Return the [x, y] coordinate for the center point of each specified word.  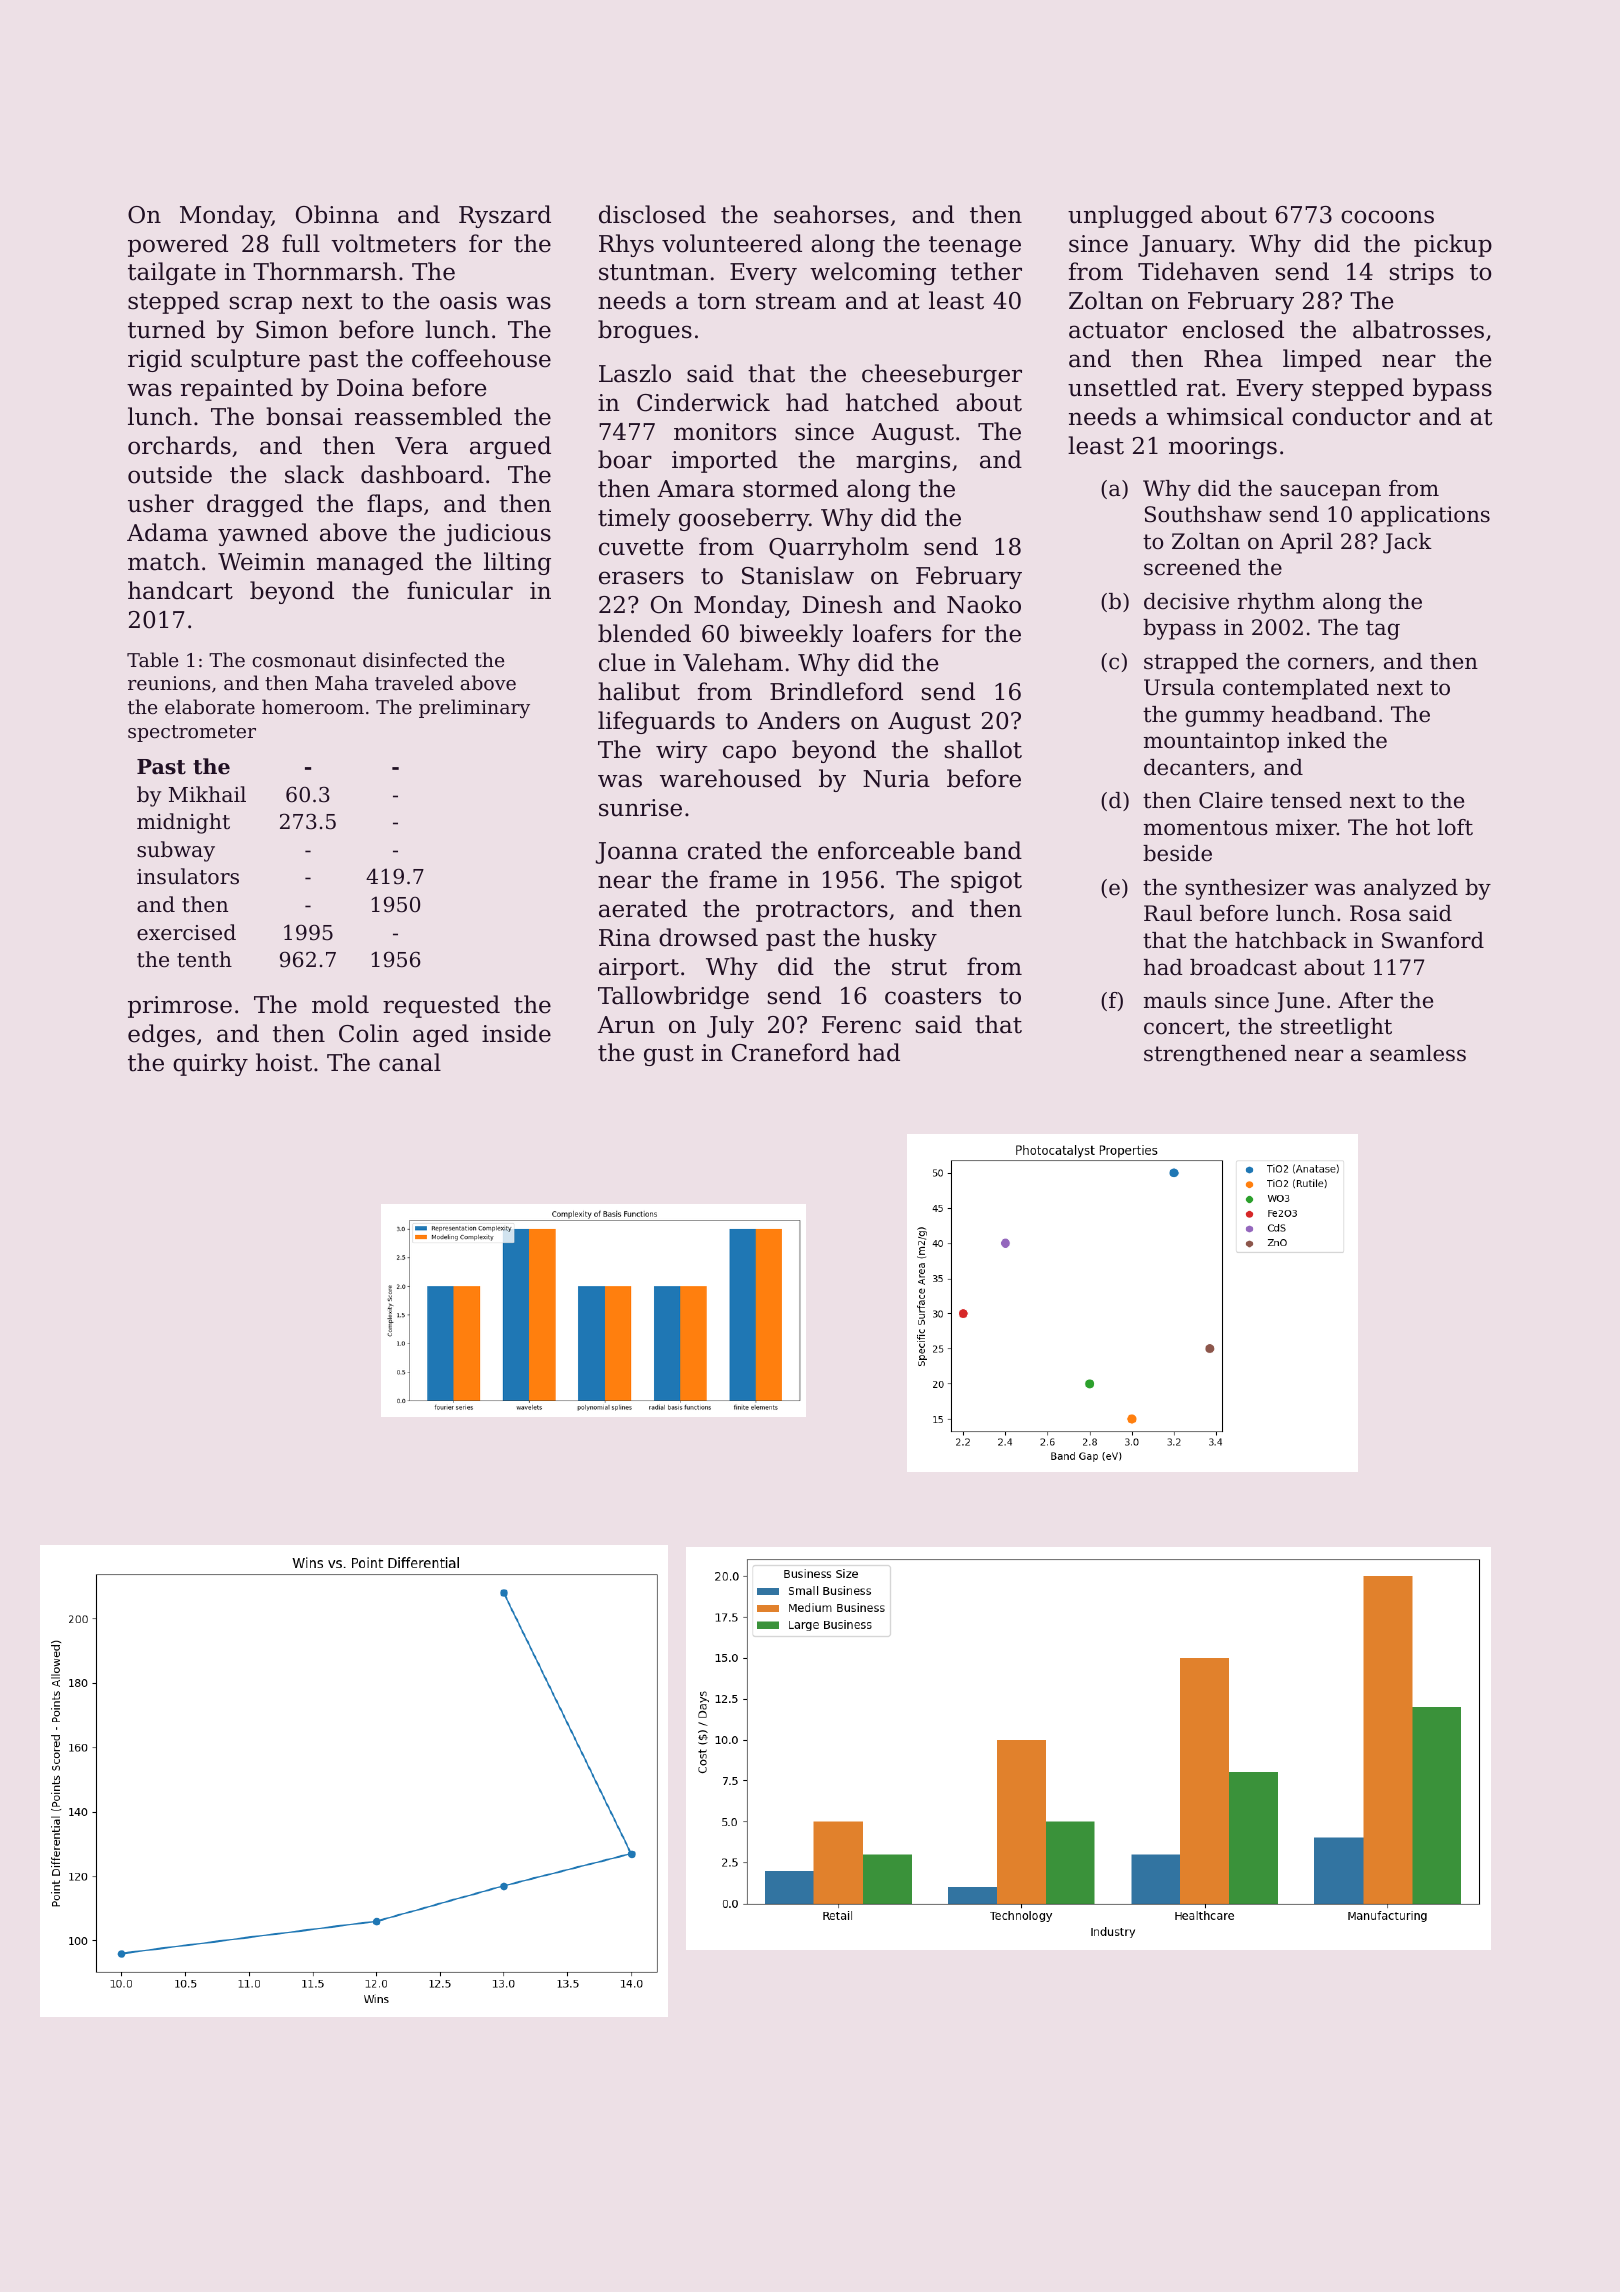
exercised [186, 932]
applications [1425, 516]
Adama [167, 532]
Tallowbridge [673, 997]
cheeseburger [942, 375]
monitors [725, 432]
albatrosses [1418, 329]
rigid [155, 360]
